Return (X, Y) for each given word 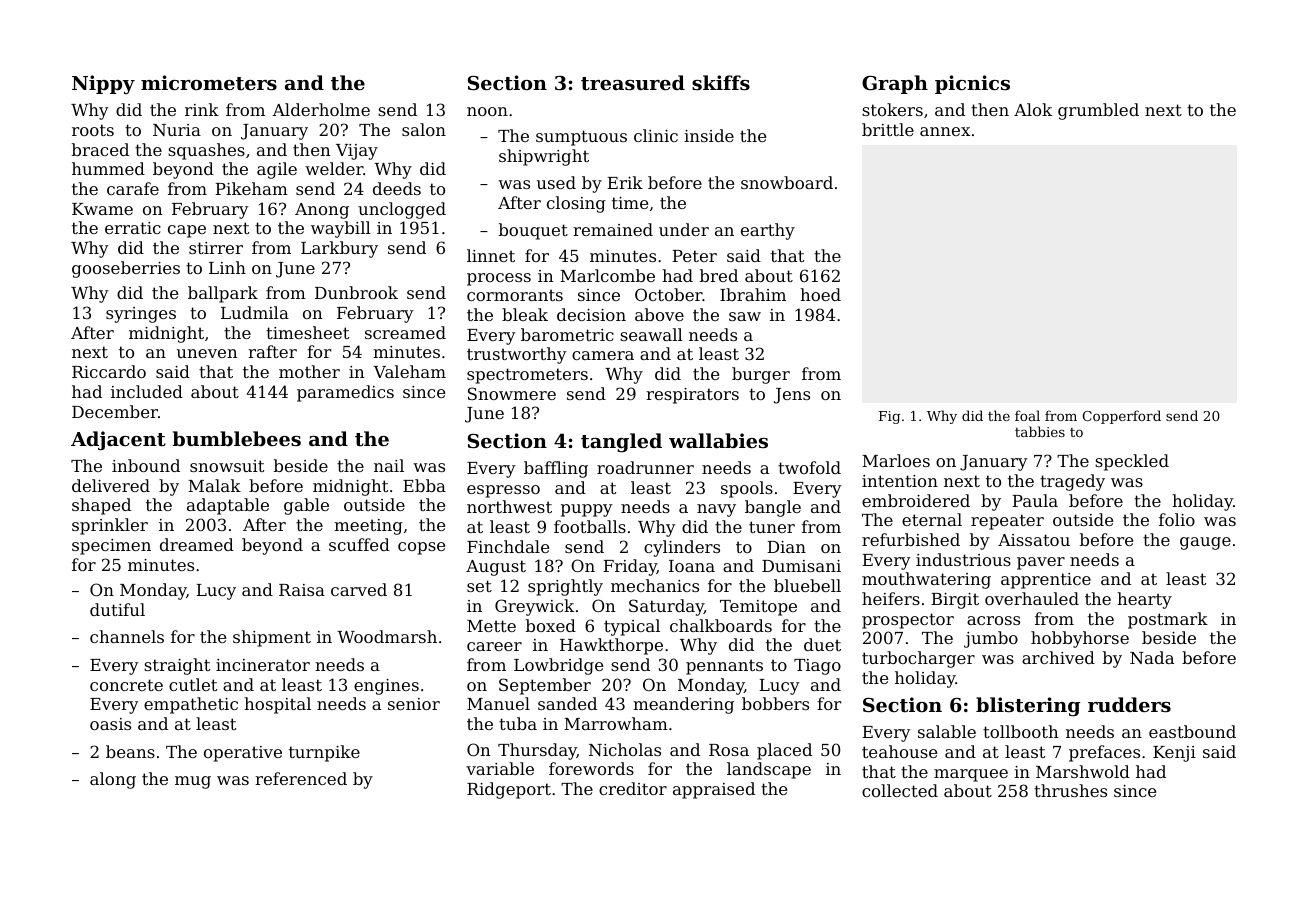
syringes (141, 315)
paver (1041, 563)
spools (747, 489)
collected (900, 790)
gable (306, 506)
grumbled (1098, 111)
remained (613, 229)
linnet (491, 255)
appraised (714, 790)
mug (193, 782)
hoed (820, 294)
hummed (108, 168)
